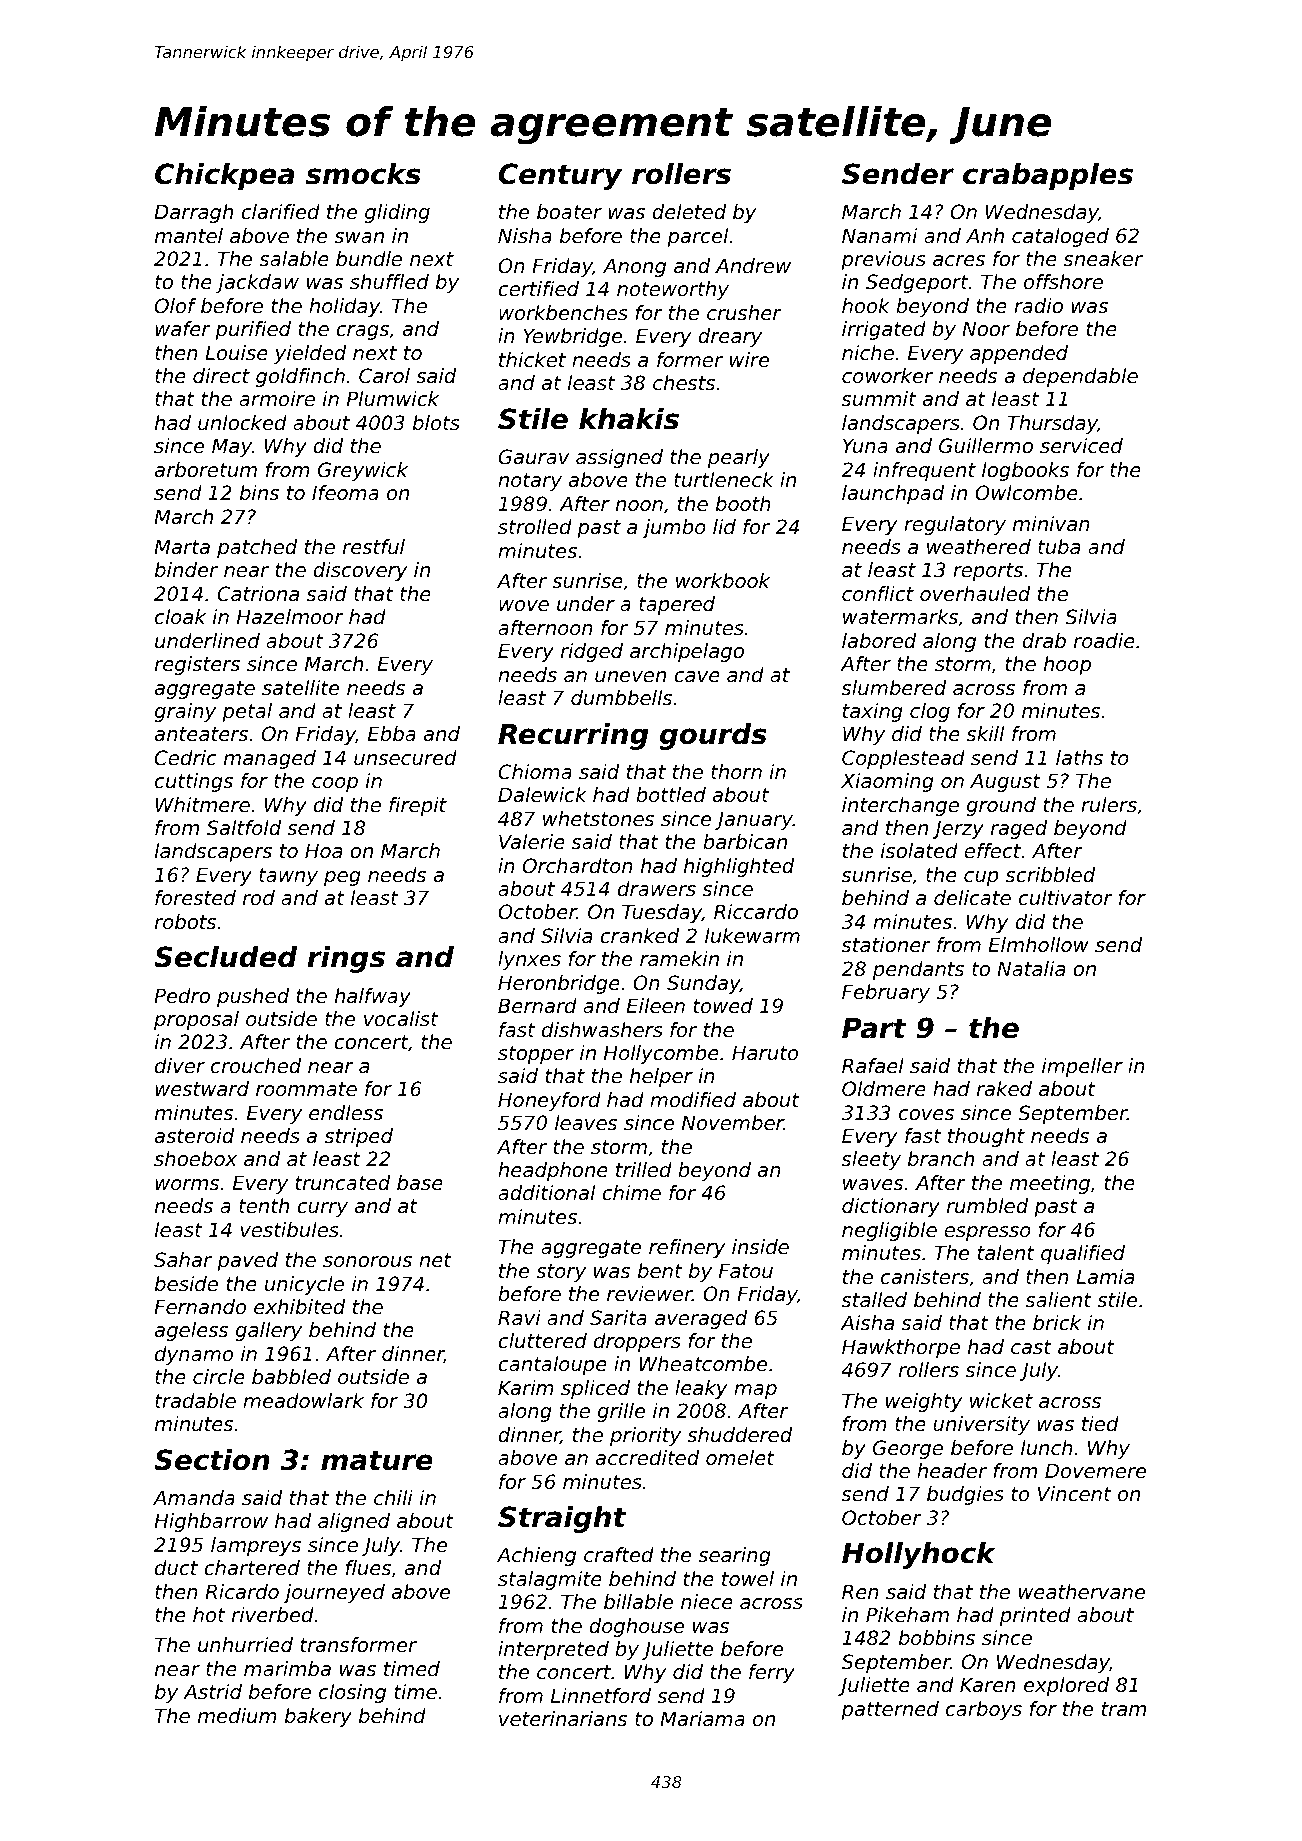 Image resolution: width=1302 pixels, height=1841 pixels. I want to click on Recurring, so click(573, 736).
